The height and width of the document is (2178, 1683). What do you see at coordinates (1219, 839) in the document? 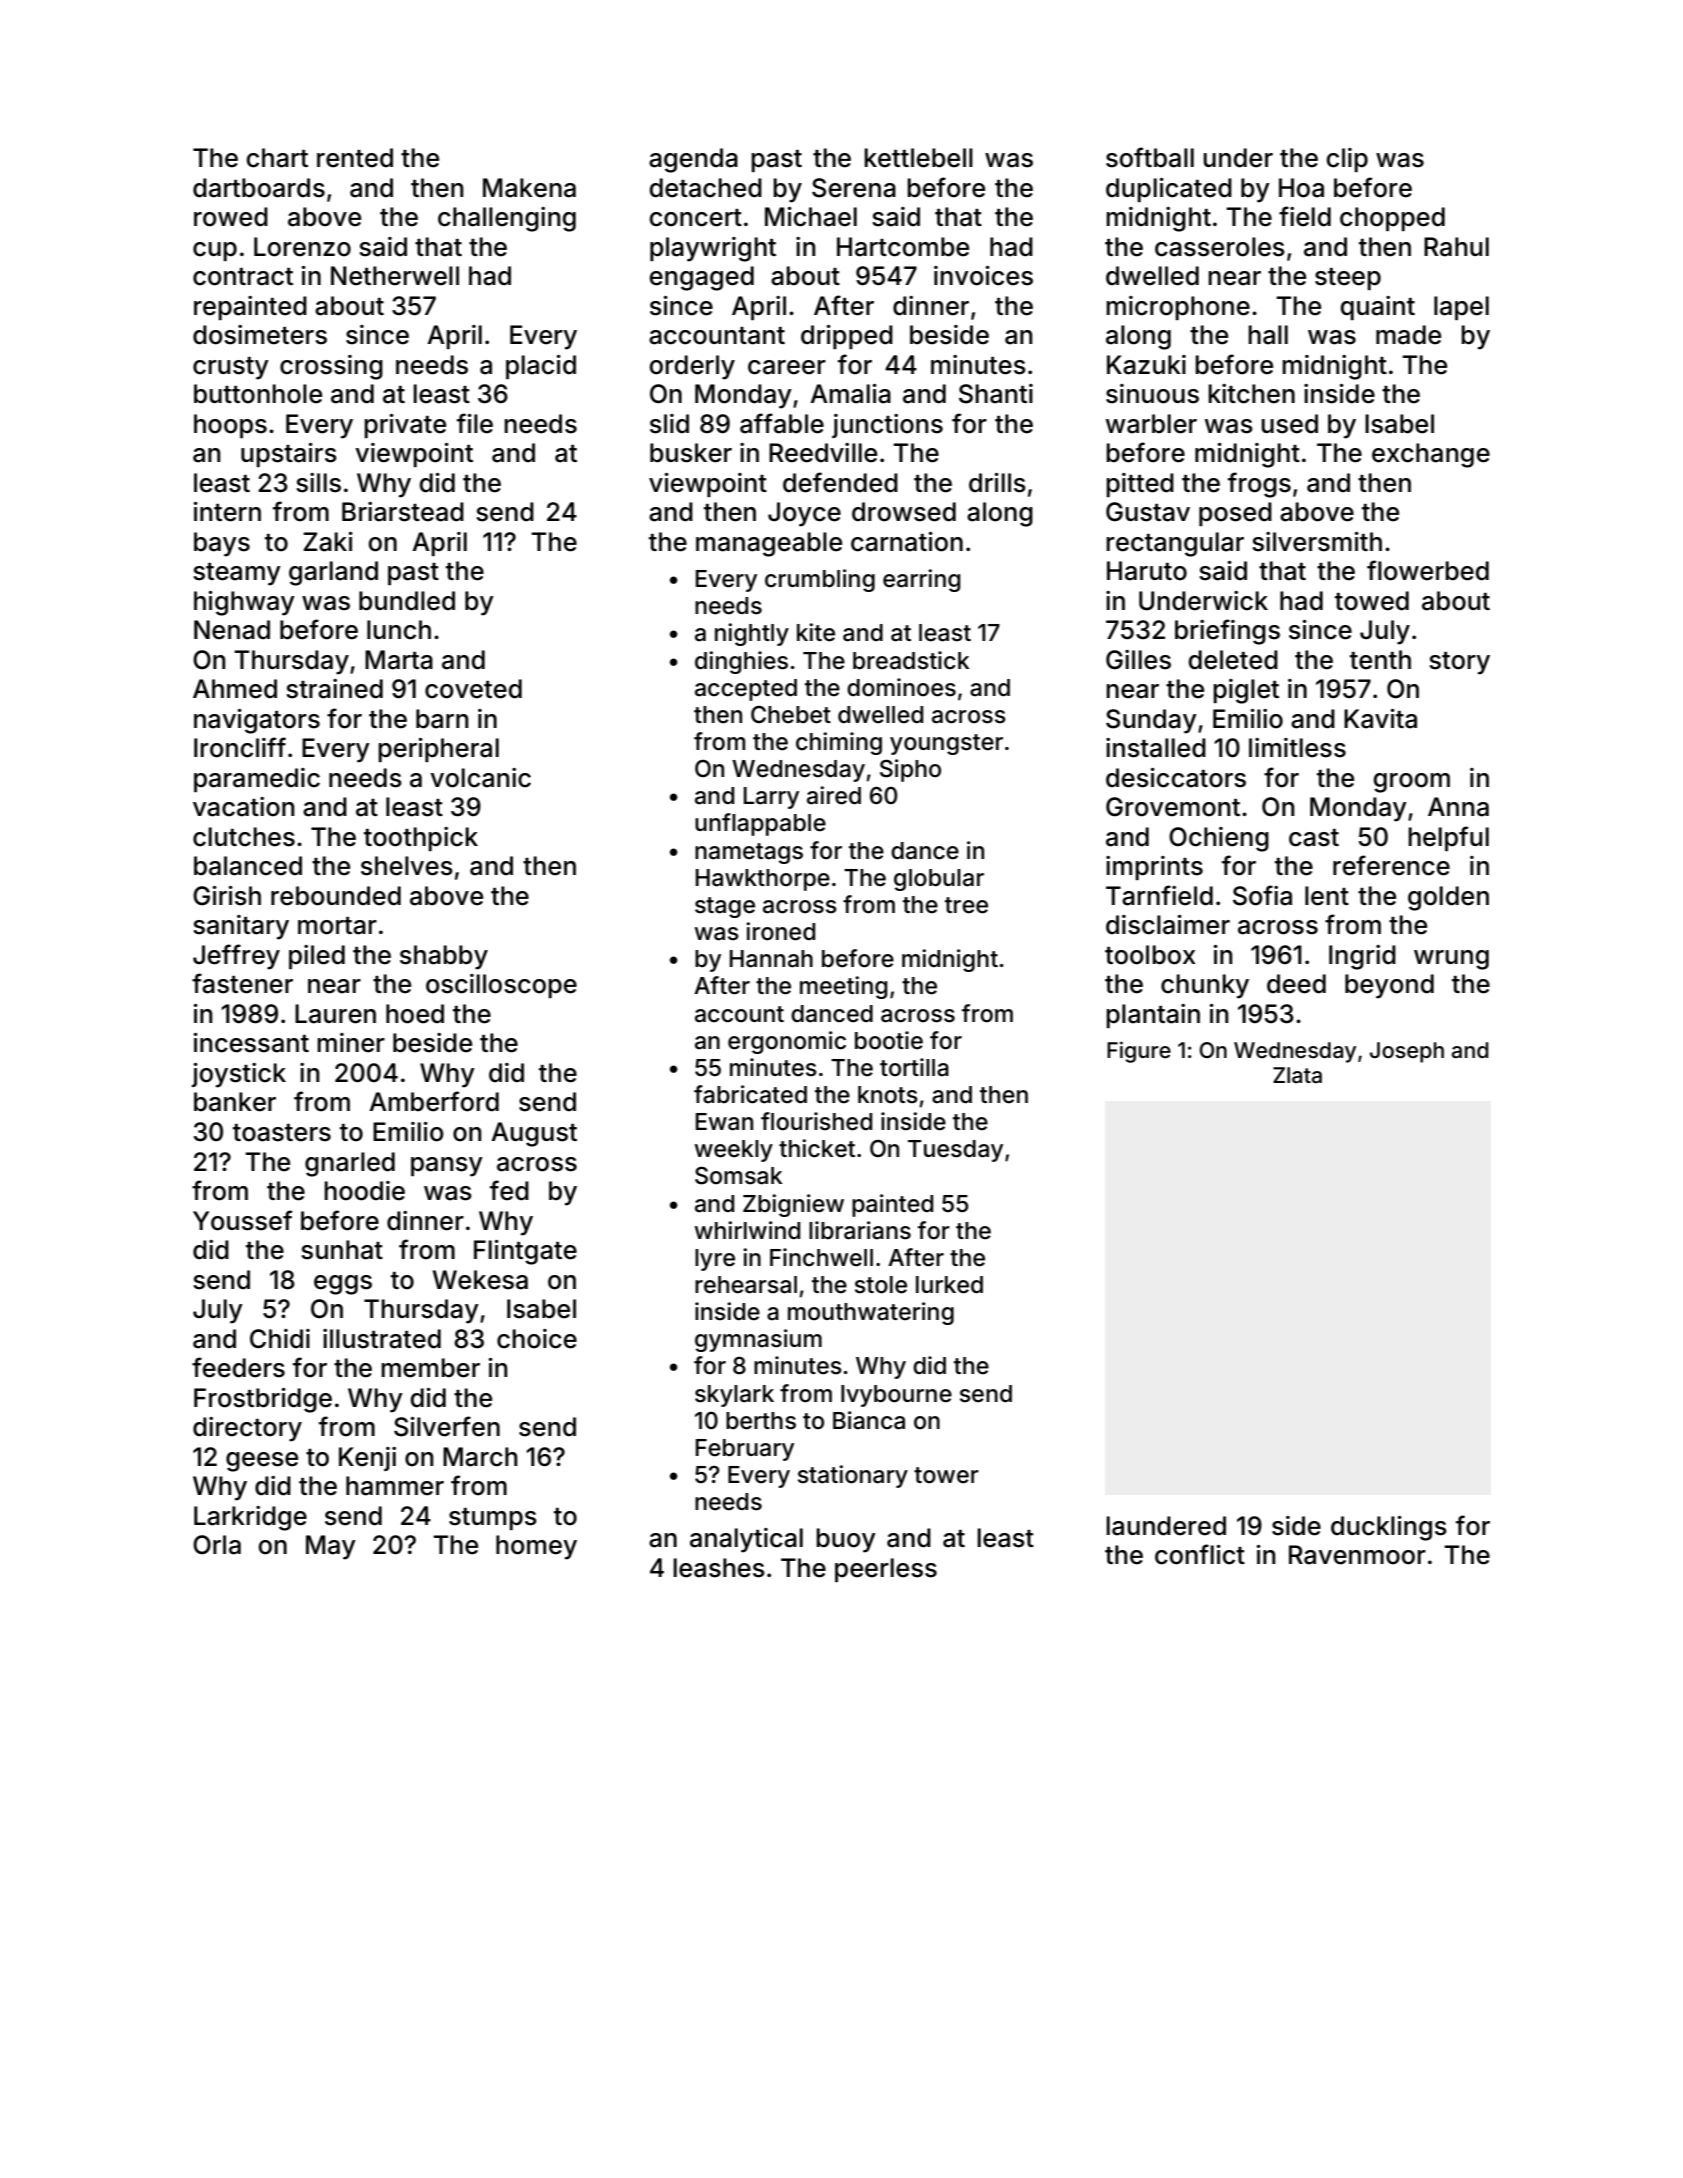
I see `Ochieng` at bounding box center [1219, 839].
